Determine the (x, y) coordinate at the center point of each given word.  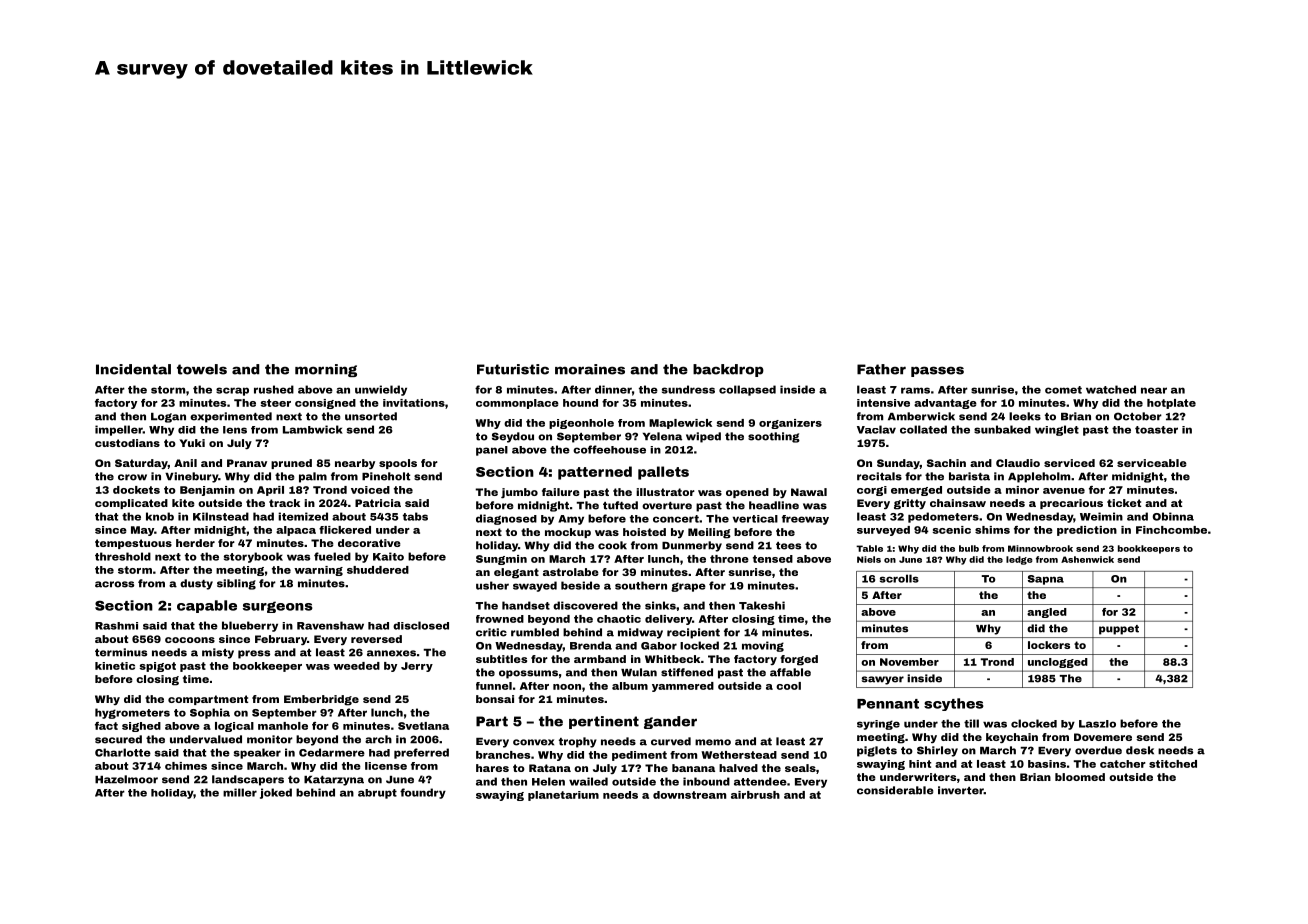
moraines (590, 369)
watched (1111, 389)
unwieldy (381, 390)
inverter (961, 790)
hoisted (644, 532)
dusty (196, 584)
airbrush (755, 795)
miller (240, 792)
